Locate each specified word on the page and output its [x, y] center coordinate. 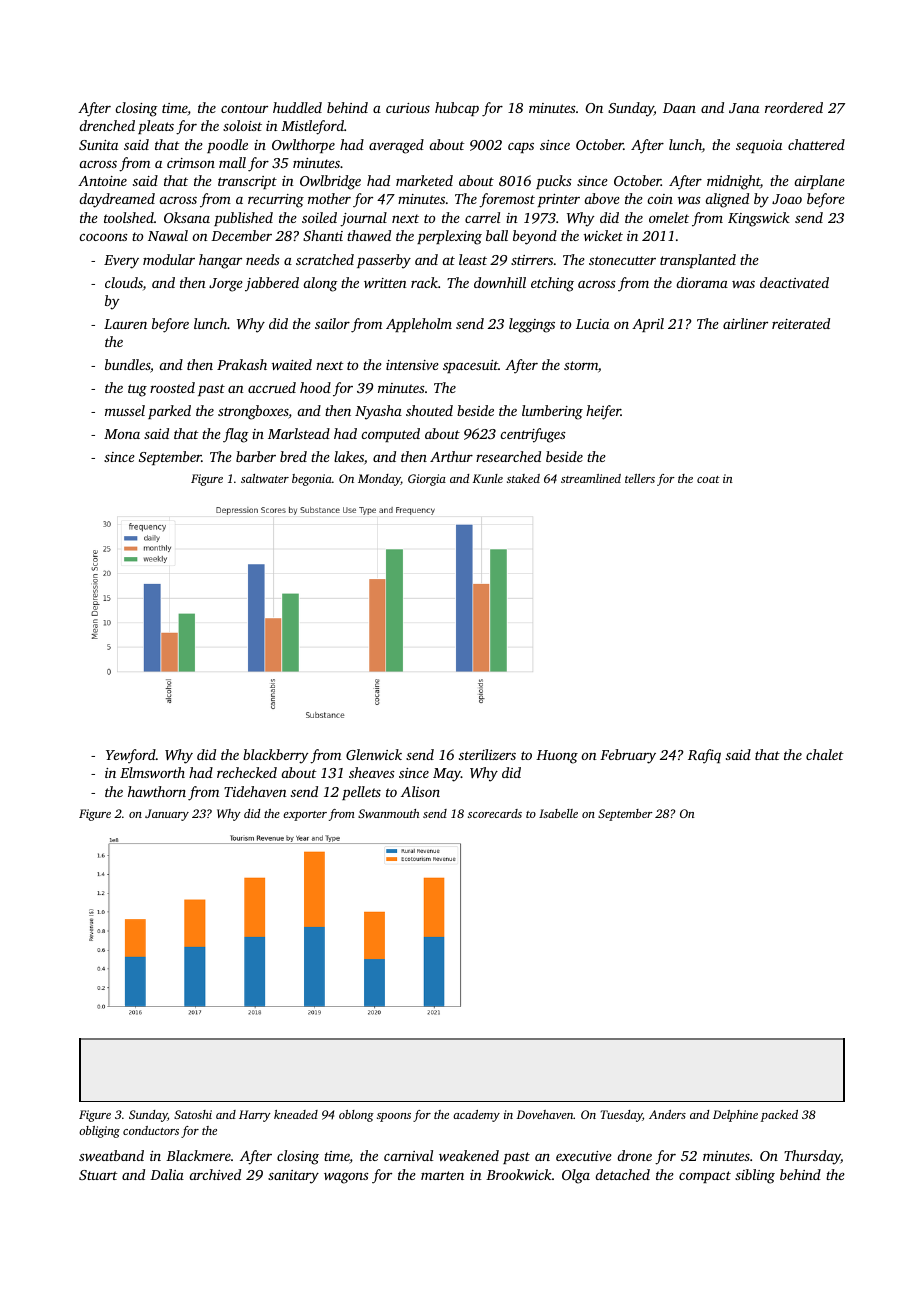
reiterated [801, 323]
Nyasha [378, 412]
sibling [755, 1176]
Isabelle [558, 813]
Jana [744, 108]
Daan [679, 108]
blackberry [276, 756]
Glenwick [374, 754]
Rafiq [704, 756]
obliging [99, 1132]
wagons [346, 1178]
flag [236, 435]
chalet [825, 754]
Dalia [167, 1174]
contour [244, 108]
